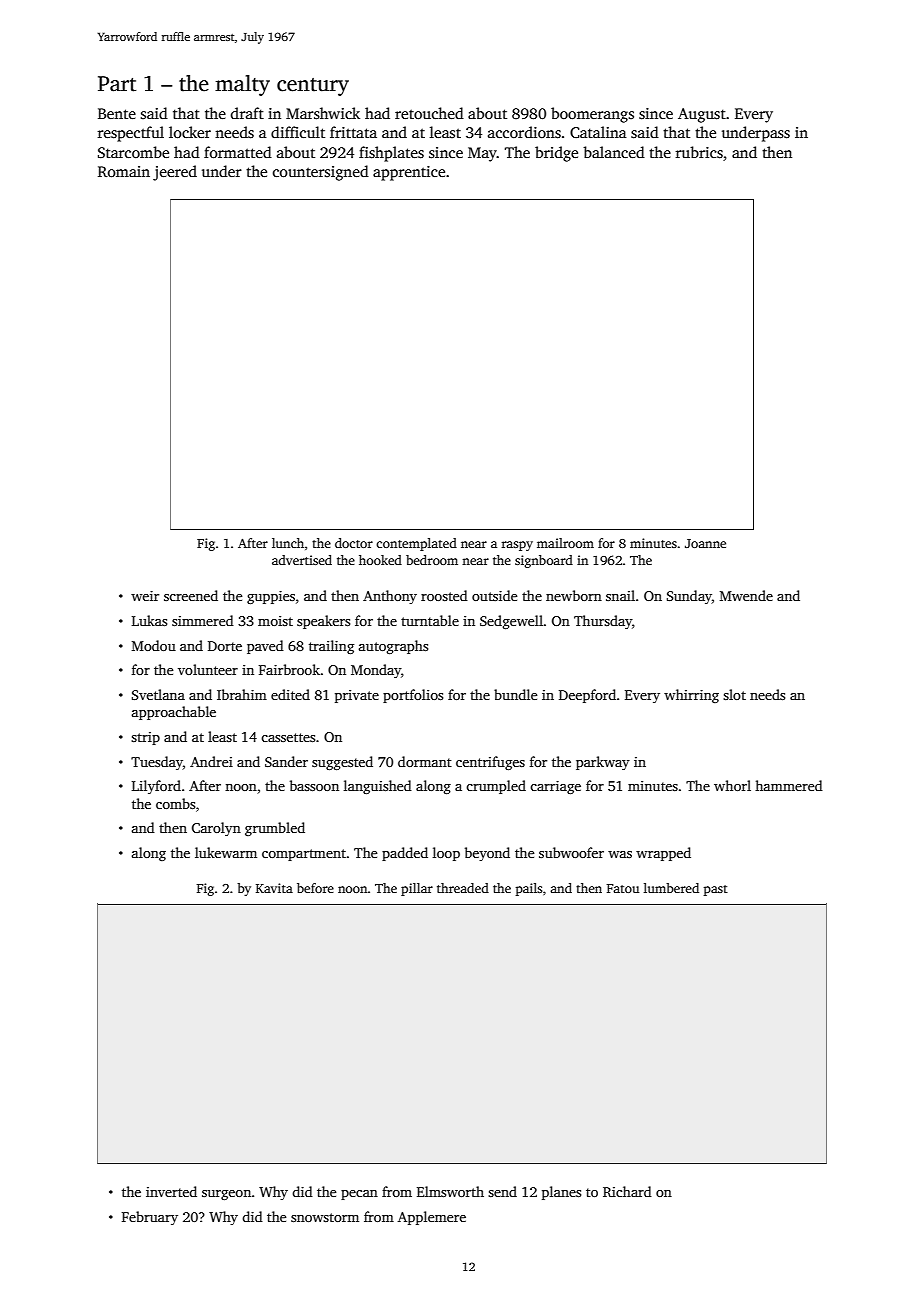  What do you see at coordinates (393, 647) in the screenshot?
I see `autographs` at bounding box center [393, 647].
